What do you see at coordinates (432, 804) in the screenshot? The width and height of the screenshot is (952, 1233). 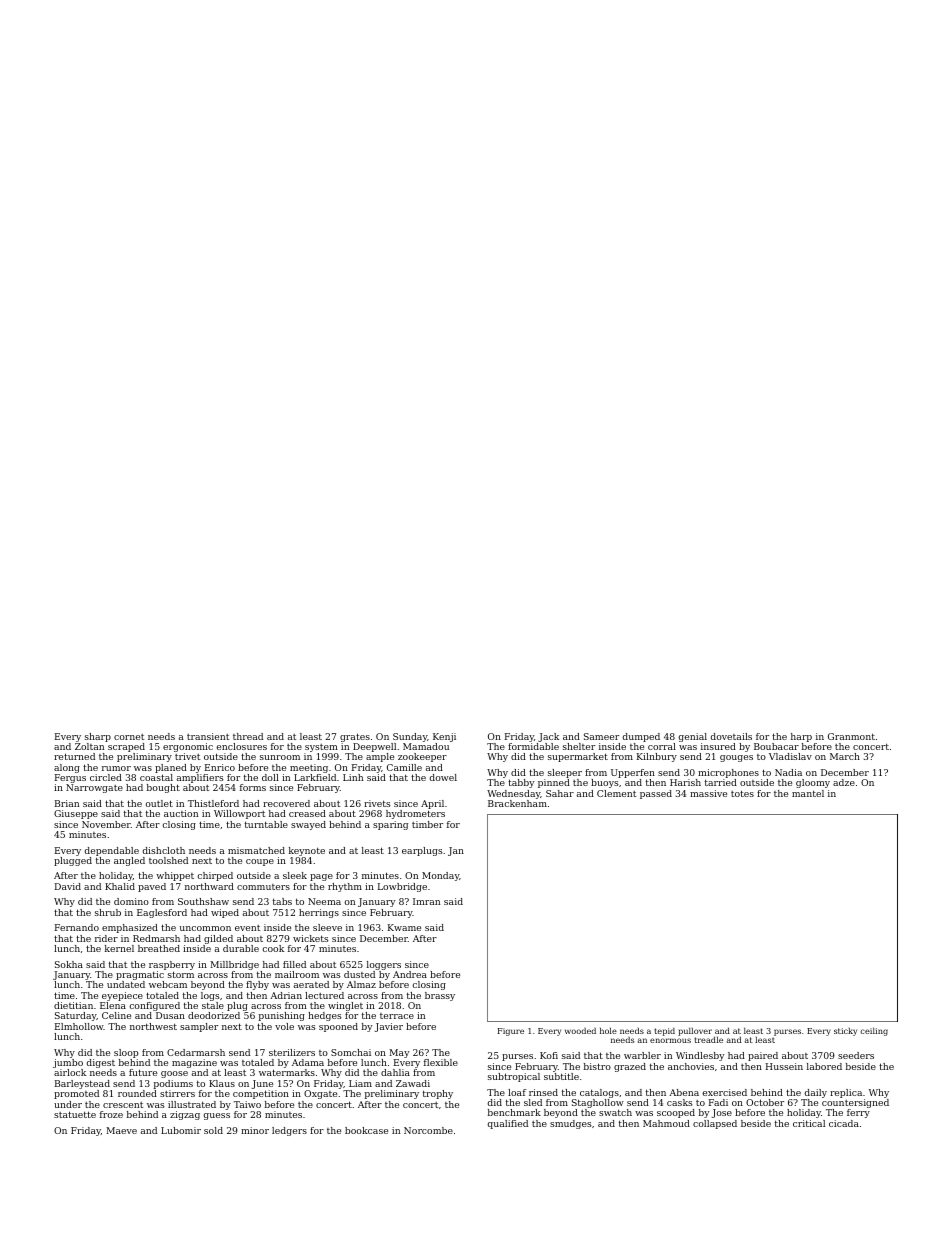 I see `April` at bounding box center [432, 804].
